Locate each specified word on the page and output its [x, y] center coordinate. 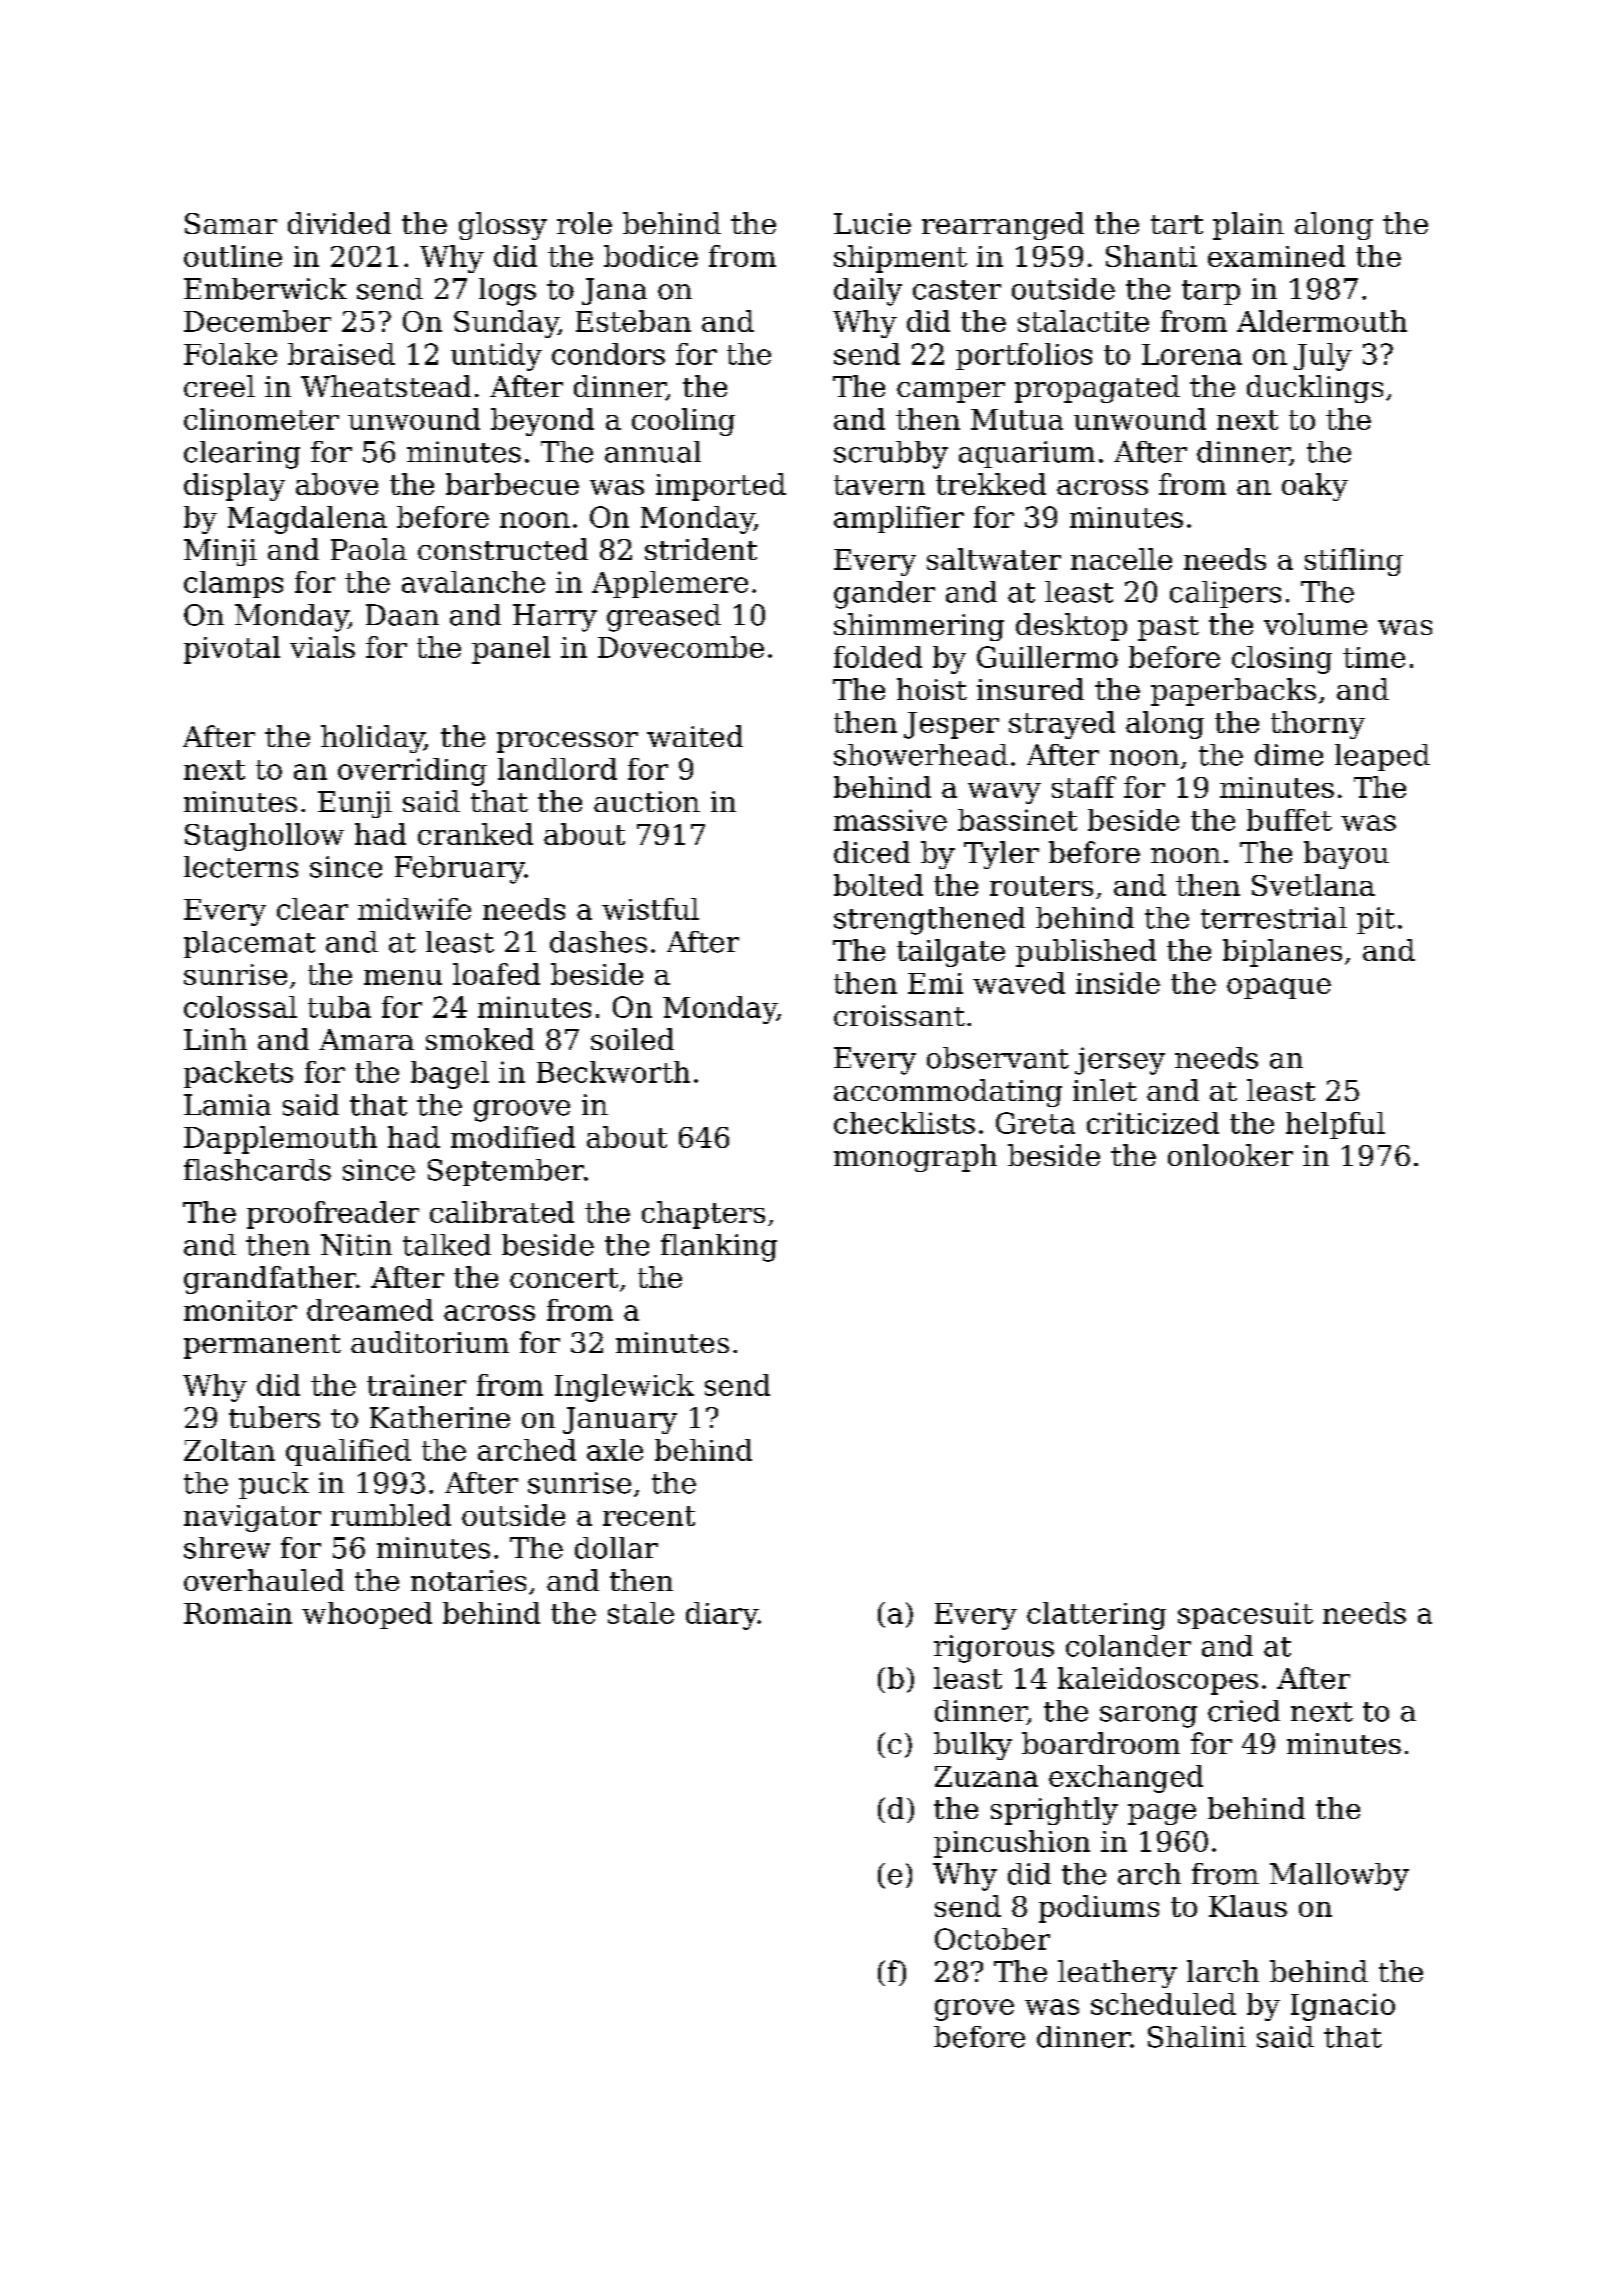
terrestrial [1274, 918]
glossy [503, 226]
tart [1177, 224]
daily [868, 292]
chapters [703, 1215]
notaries [468, 1580]
